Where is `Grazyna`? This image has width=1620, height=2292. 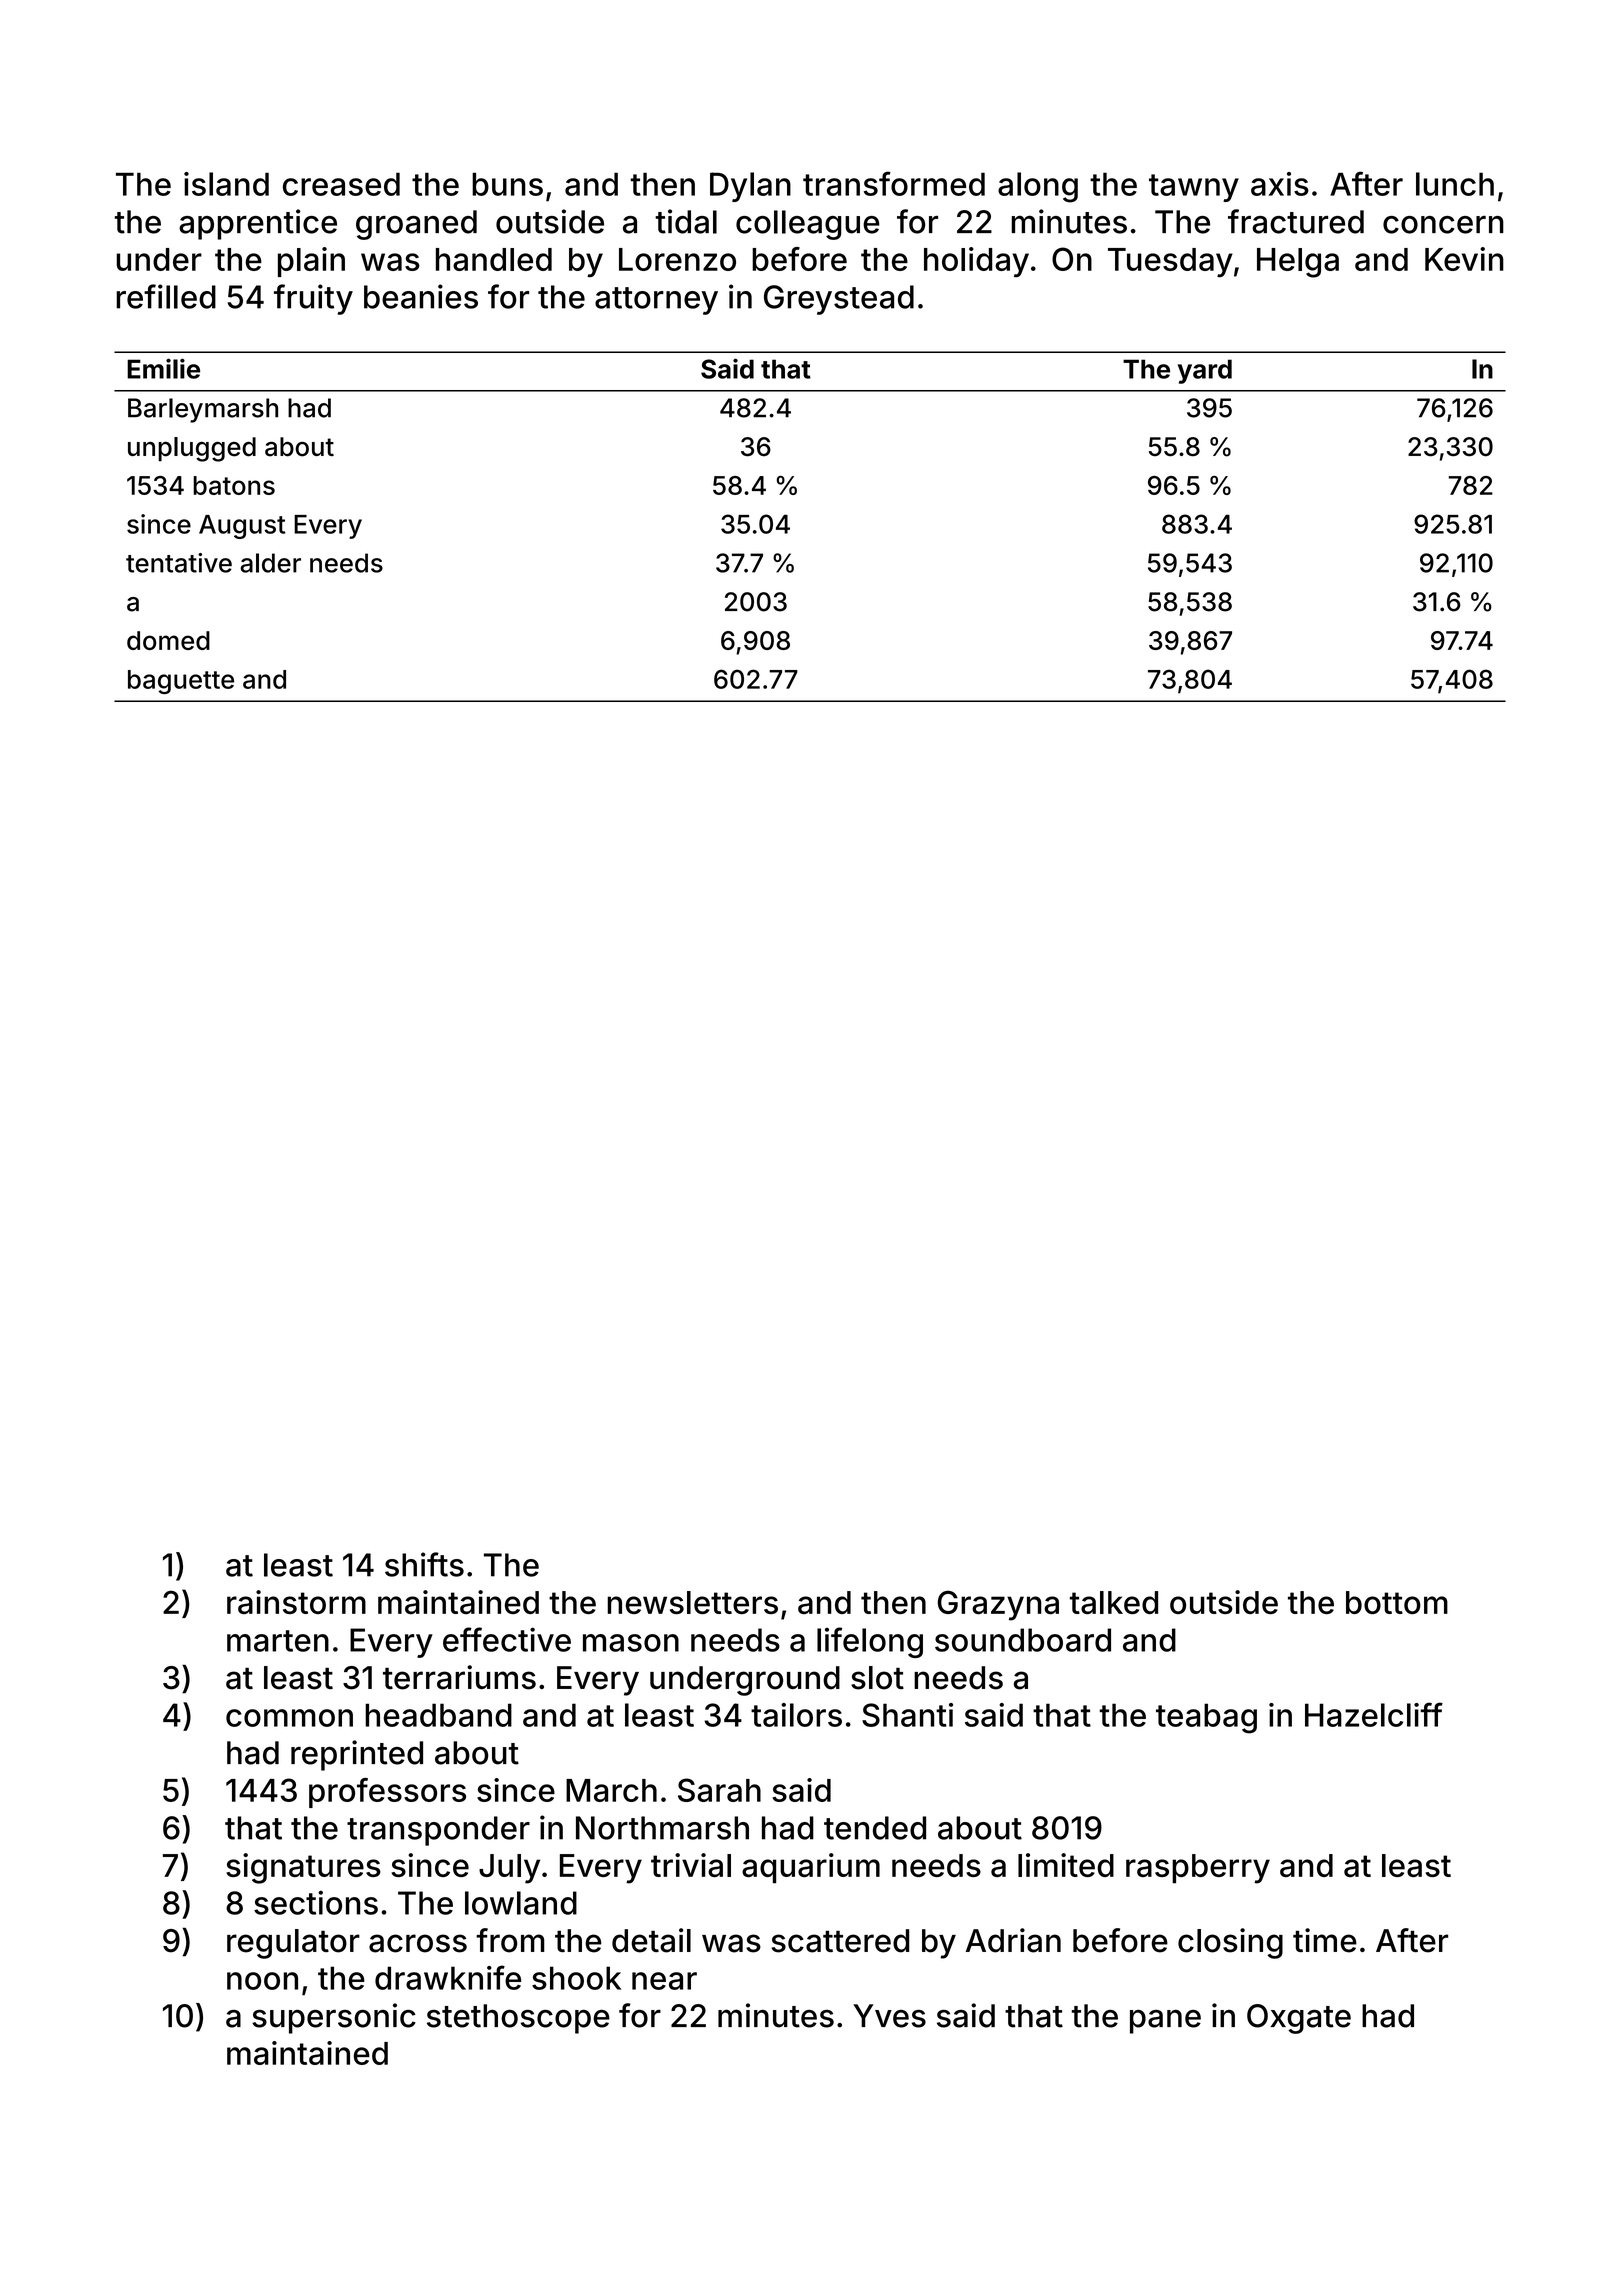
Grazyna is located at coordinates (998, 1605).
